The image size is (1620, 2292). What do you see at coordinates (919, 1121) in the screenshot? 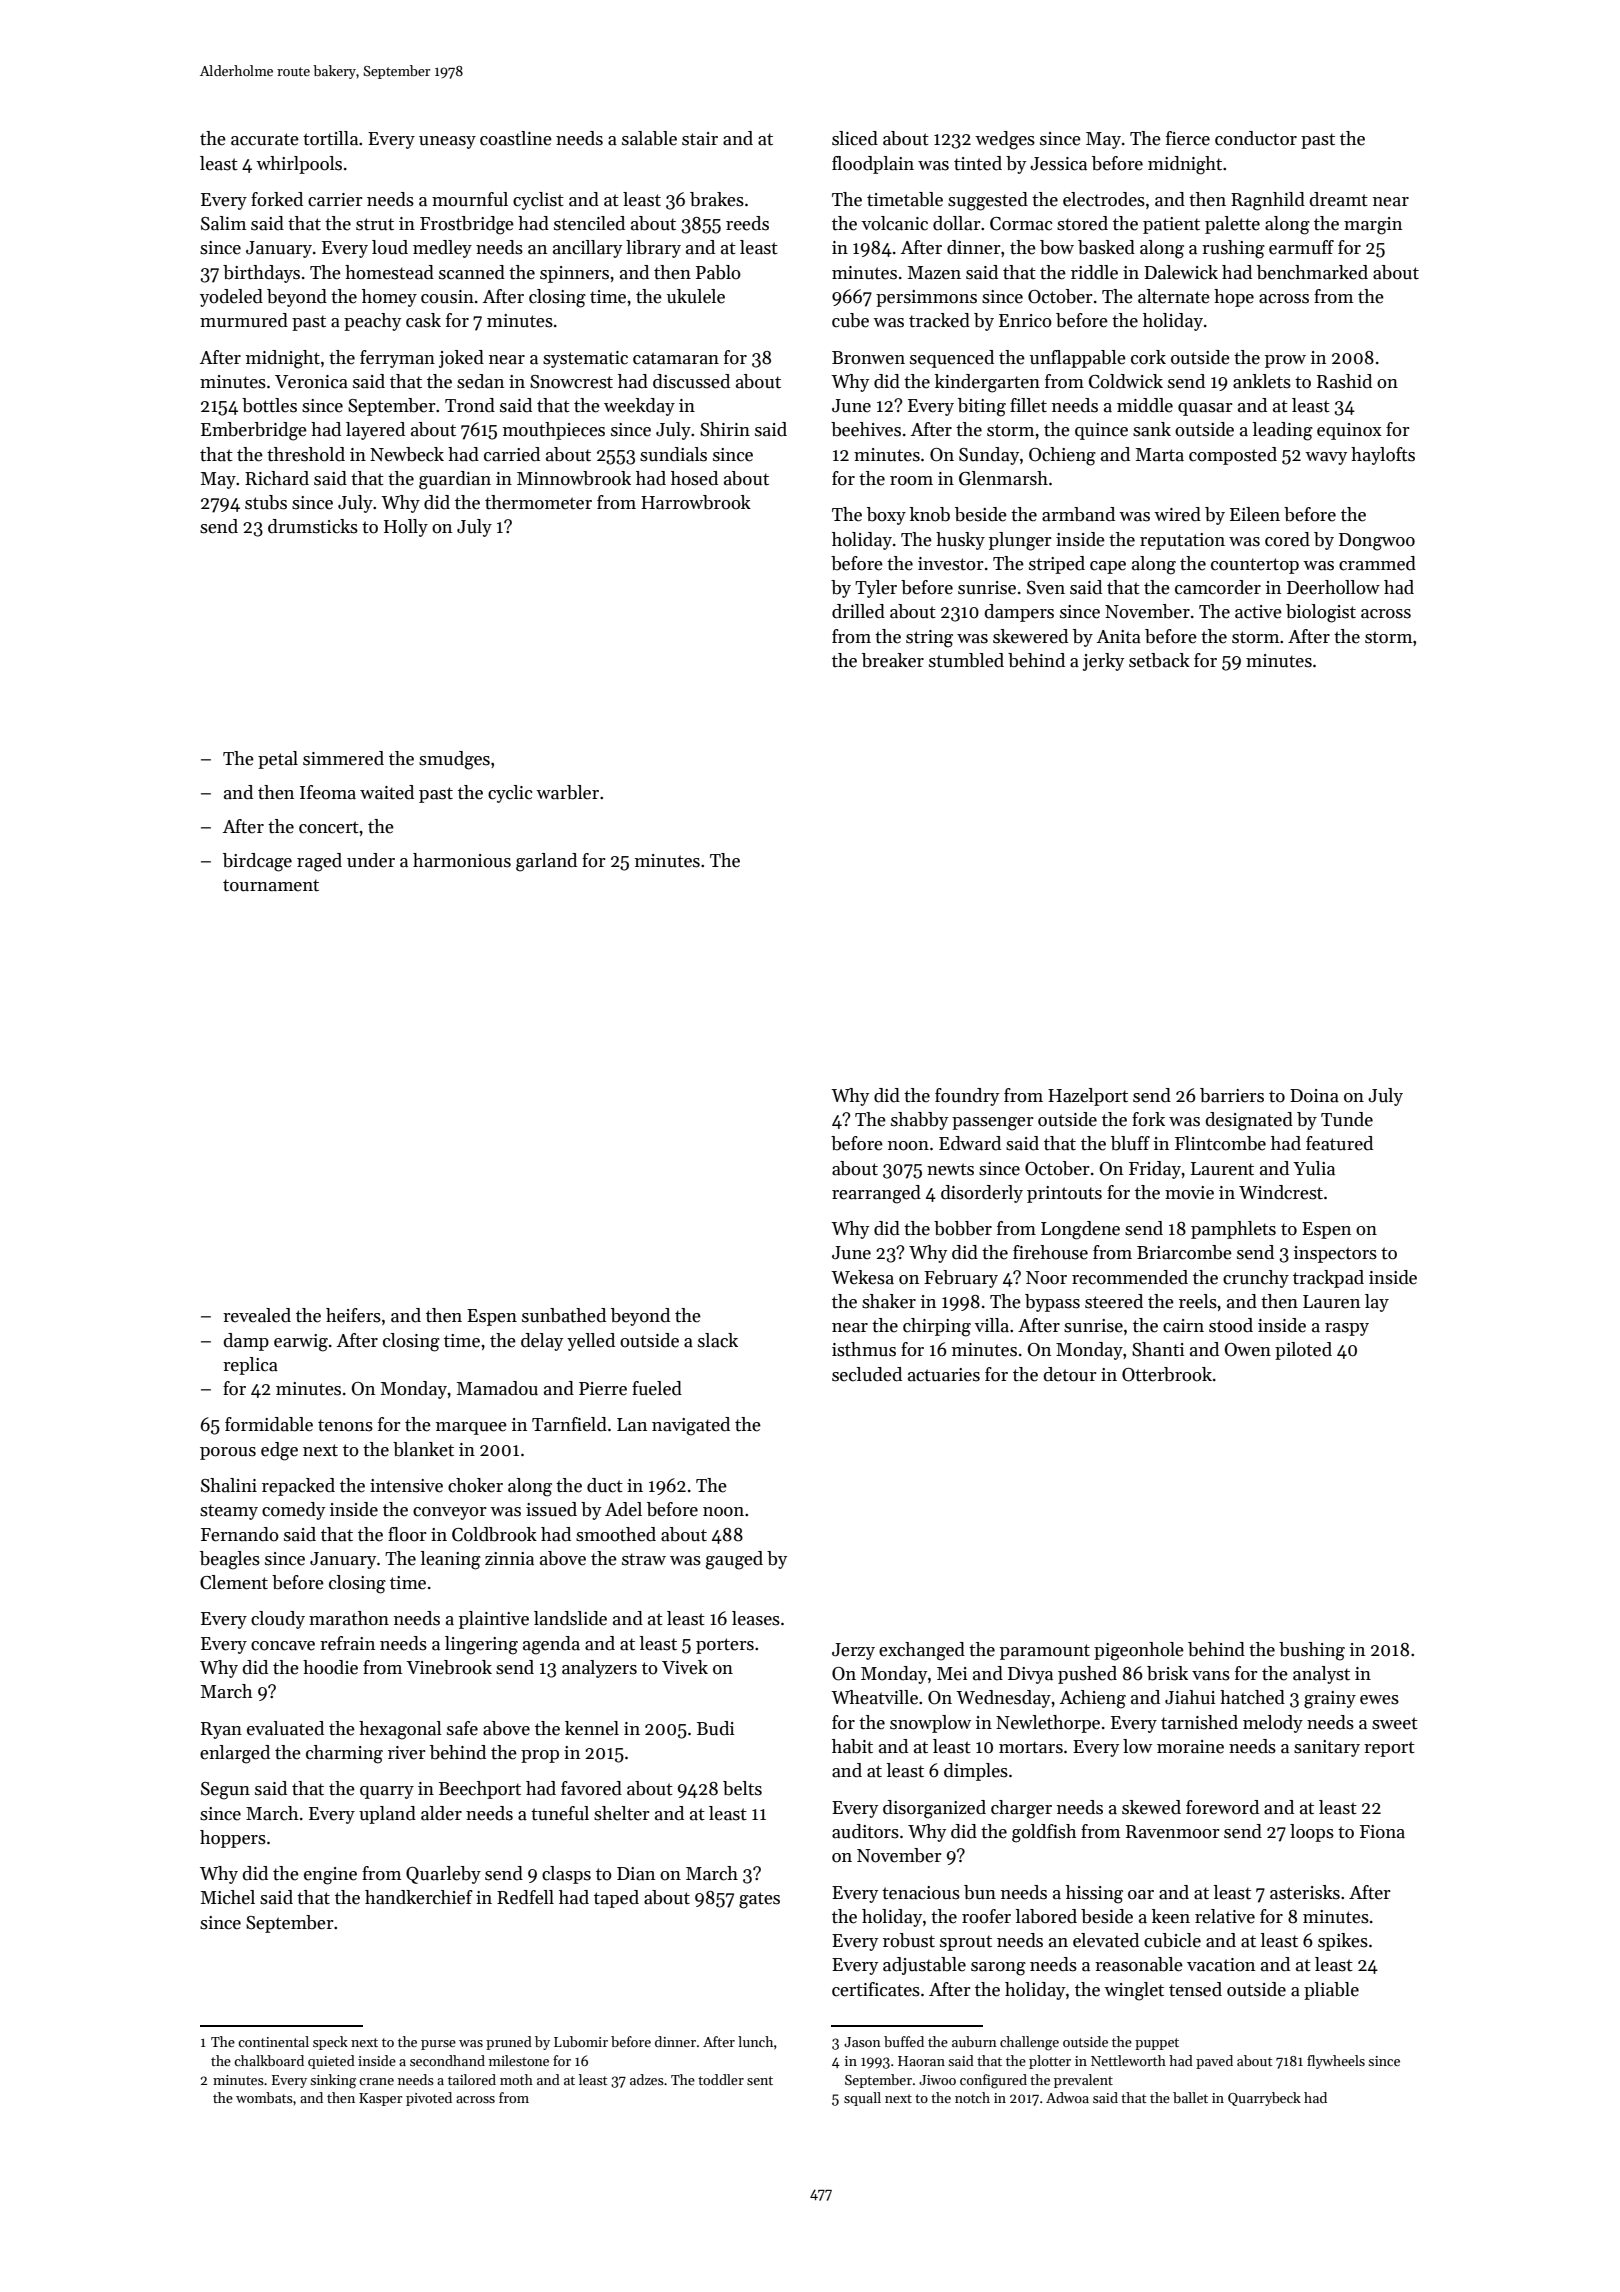
I see `shabby` at bounding box center [919, 1121].
